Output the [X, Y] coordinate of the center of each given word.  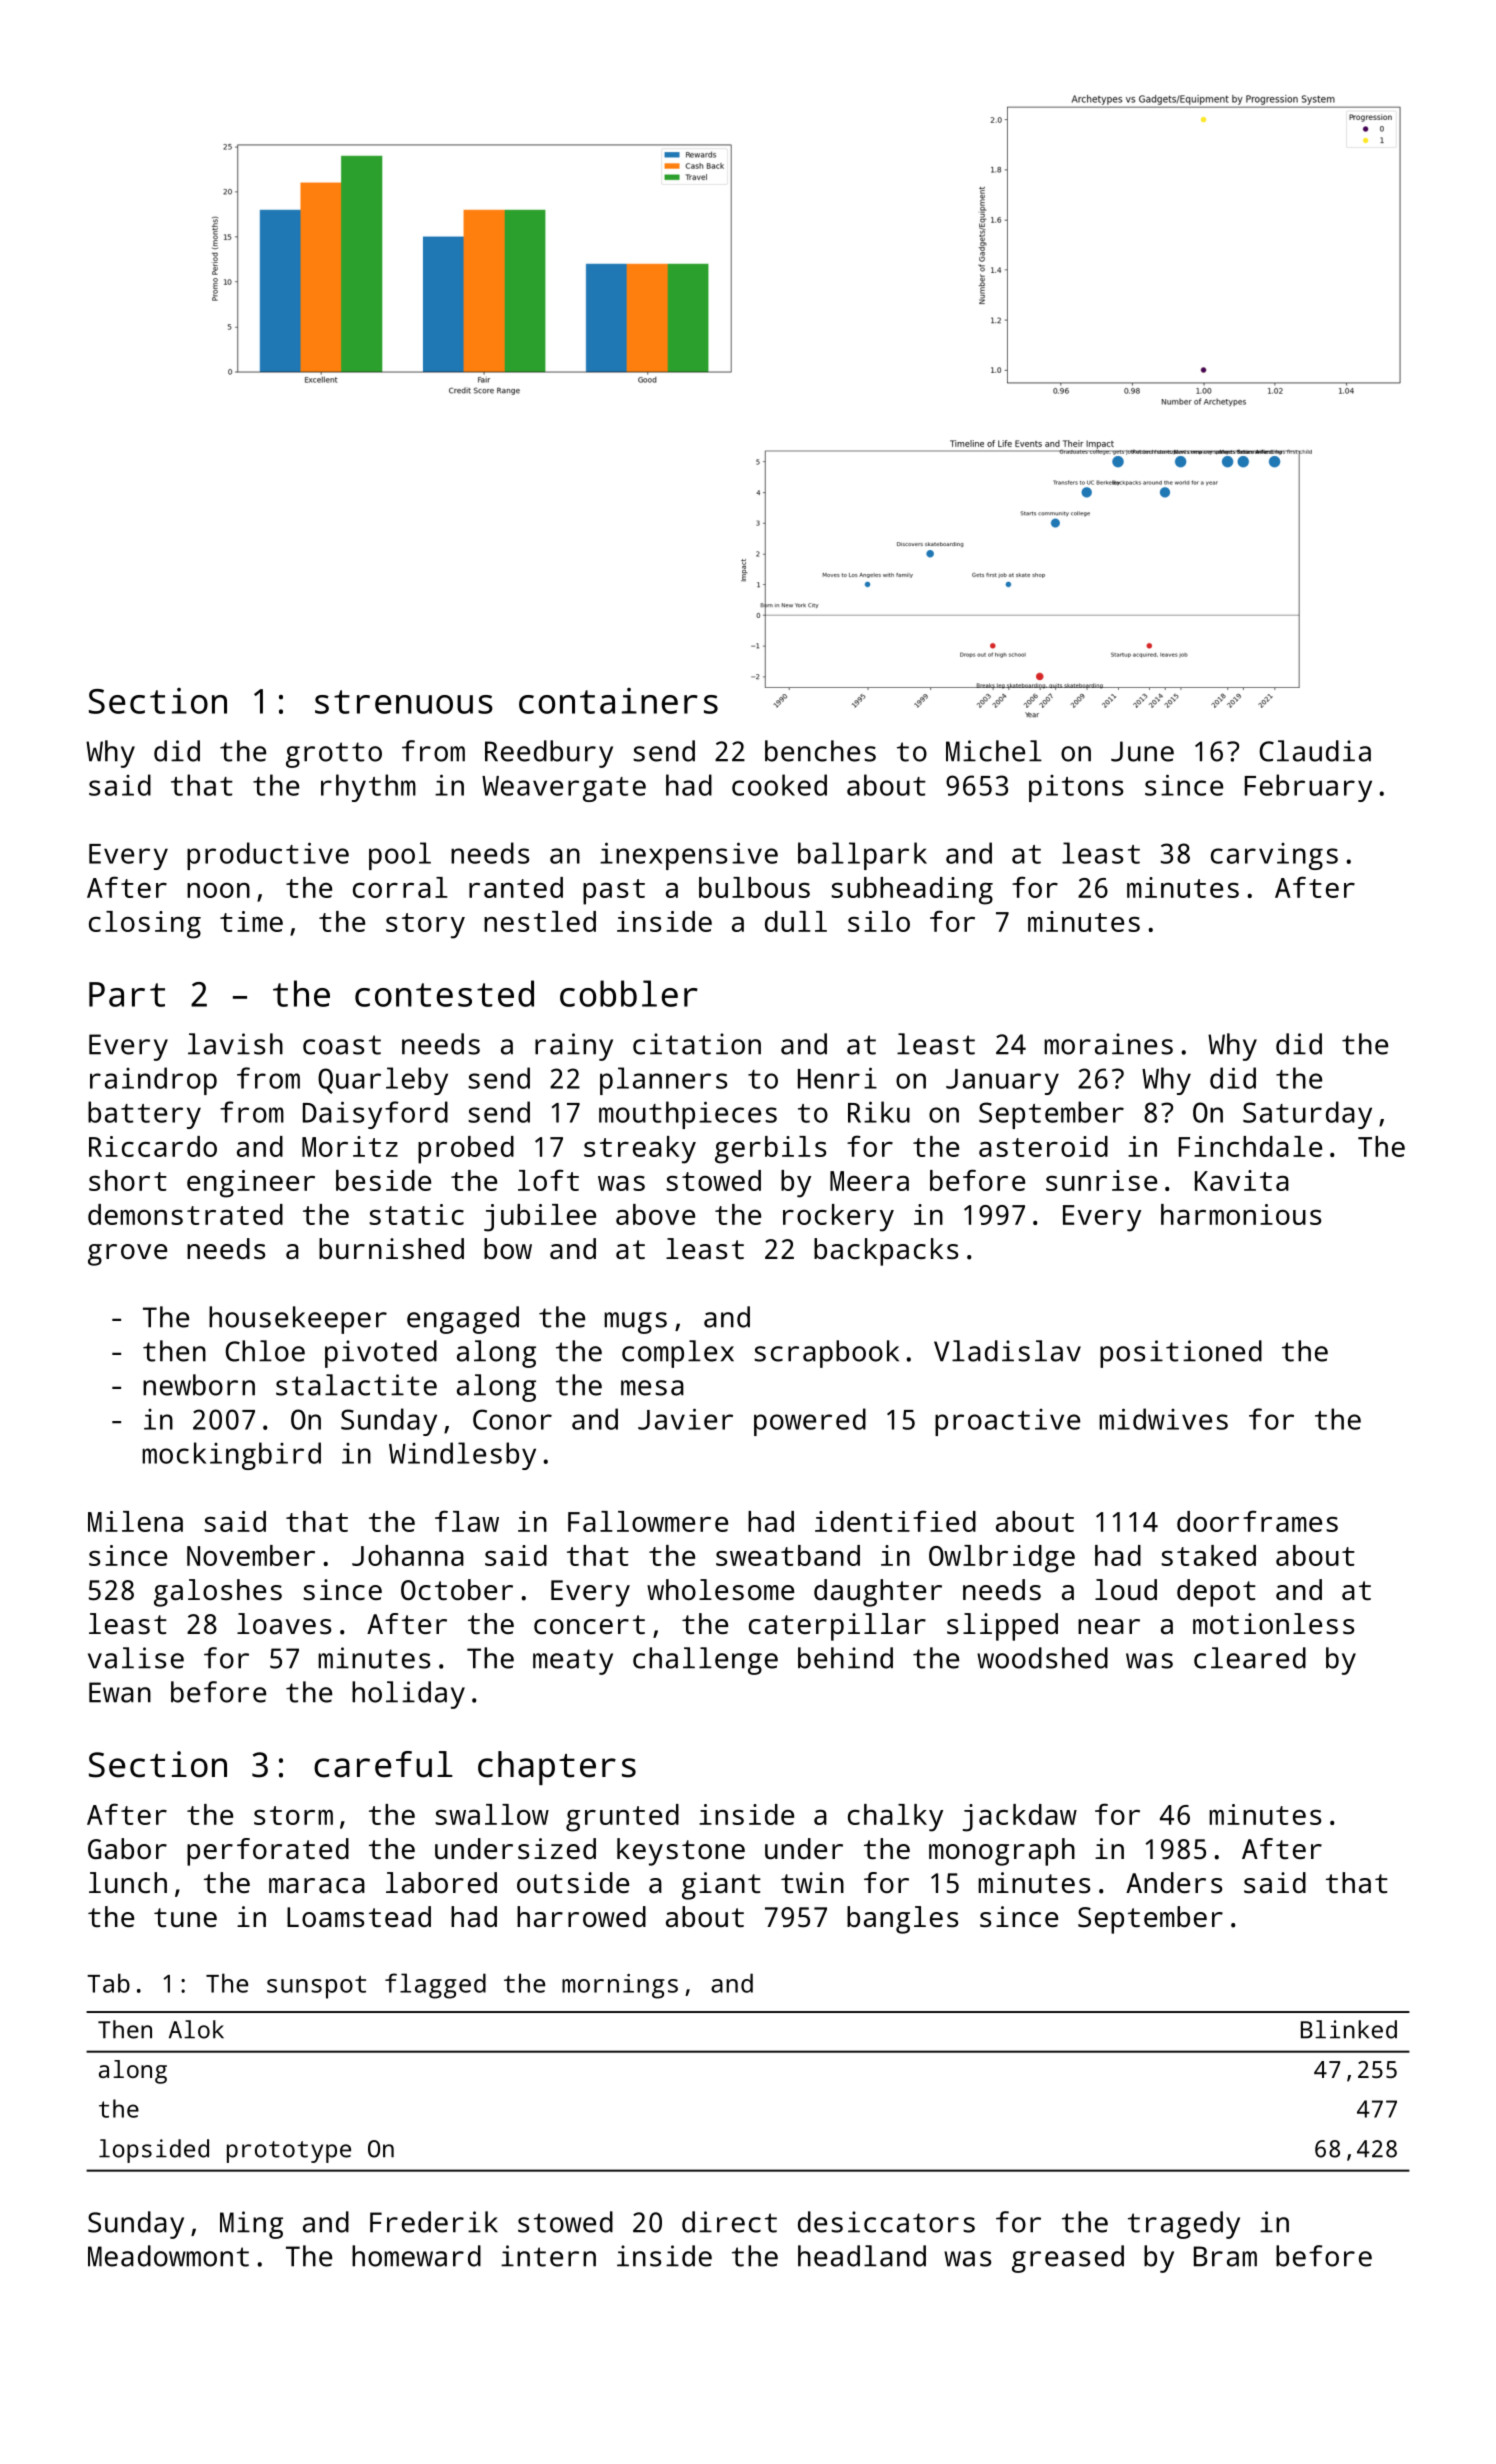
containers [618, 701]
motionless [1273, 1624]
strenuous [404, 702]
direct [729, 2222]
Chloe [265, 1351]
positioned [1181, 1354]
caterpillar [837, 1627]
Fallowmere [648, 1521]
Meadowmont [168, 2256]
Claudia [1315, 751]
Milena [135, 1521]
